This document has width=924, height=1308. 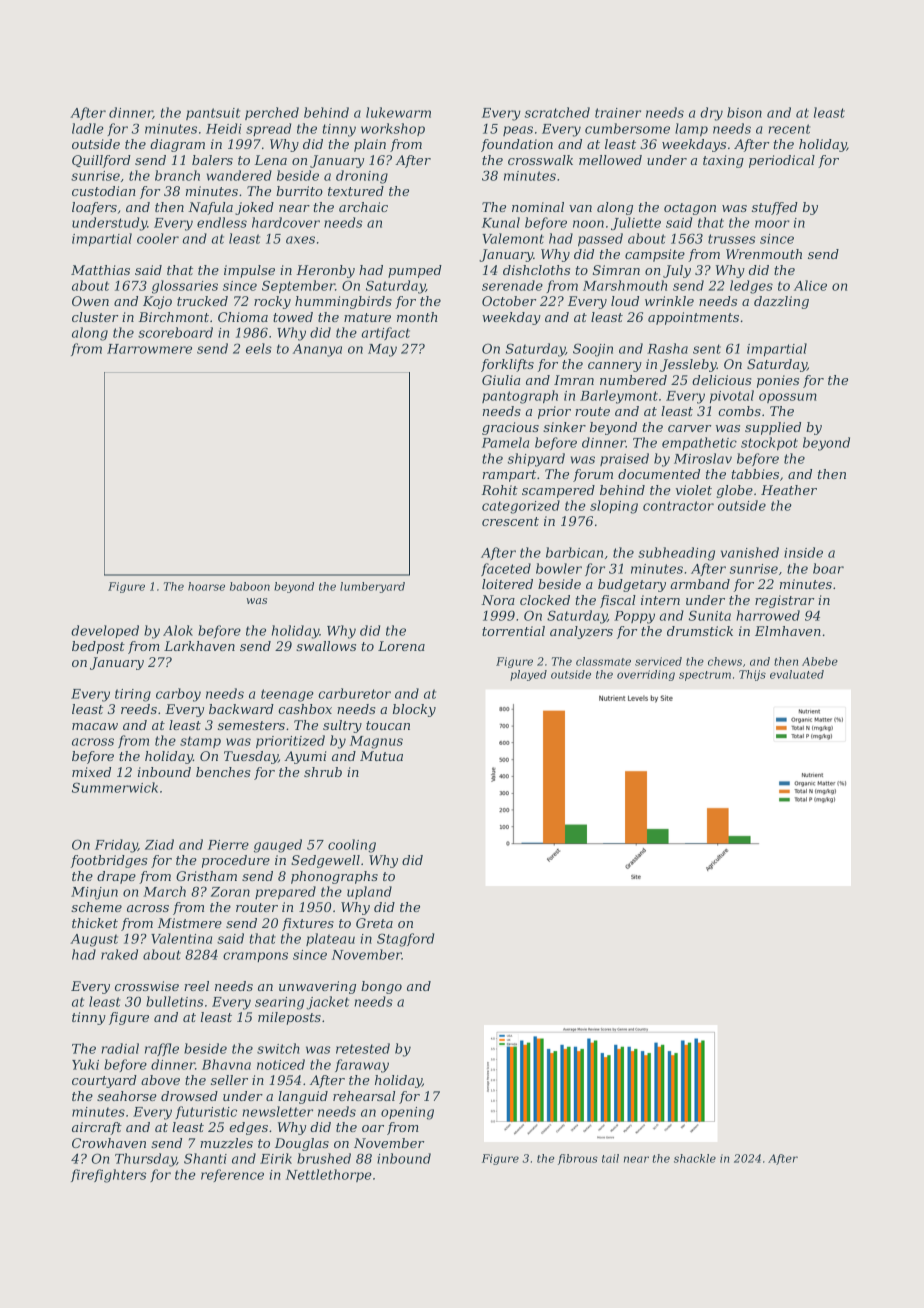 I want to click on subheading, so click(x=676, y=554).
